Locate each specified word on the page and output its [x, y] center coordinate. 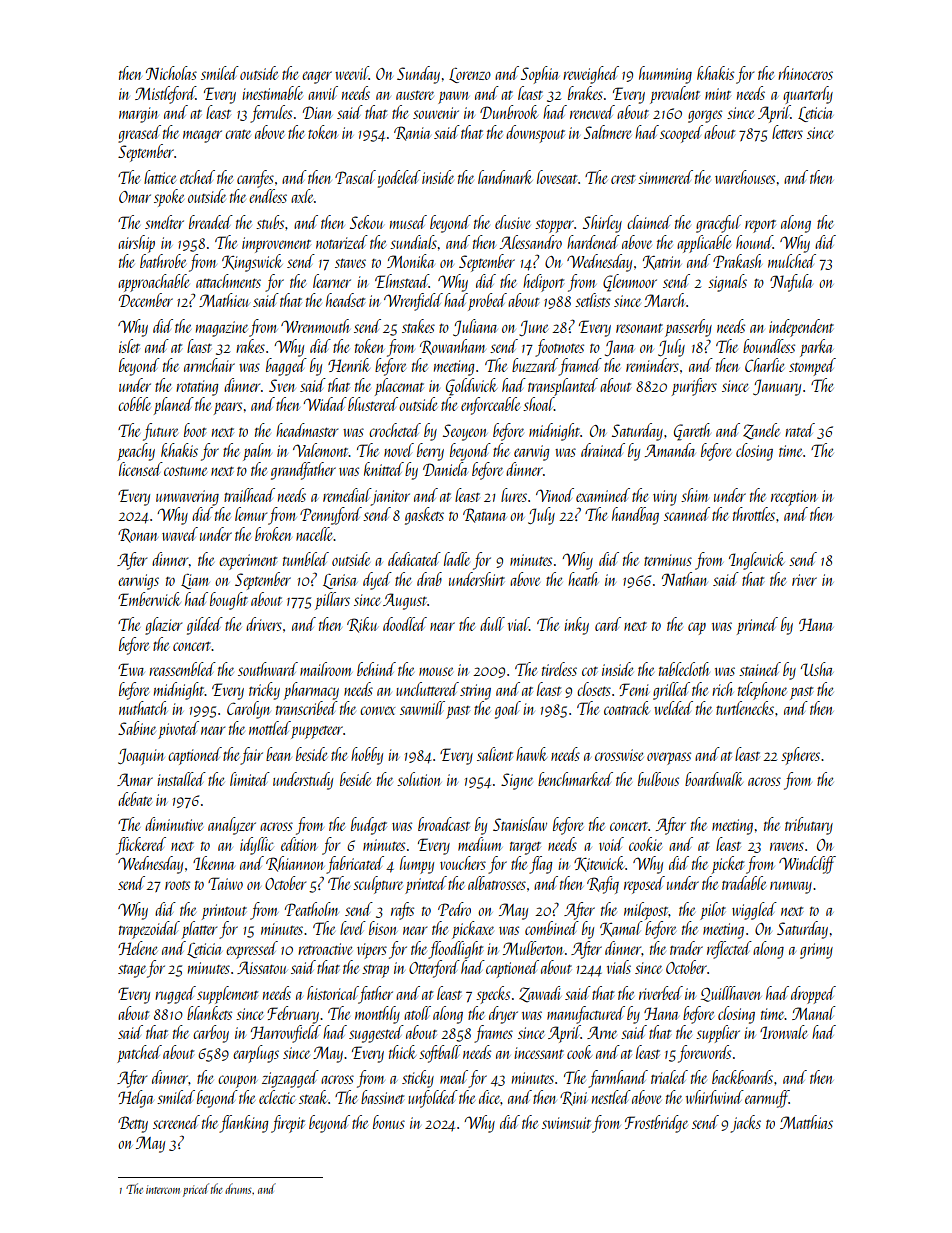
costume [185, 471]
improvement [276, 245]
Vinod [555, 495]
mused [408, 222]
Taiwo [225, 883]
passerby [688, 328]
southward [268, 669]
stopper [554, 226]
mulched [792, 261]
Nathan [684, 579]
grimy [816, 951]
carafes [255, 179]
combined [552, 928]
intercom [163, 1189]
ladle [457, 559]
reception [794, 498]
